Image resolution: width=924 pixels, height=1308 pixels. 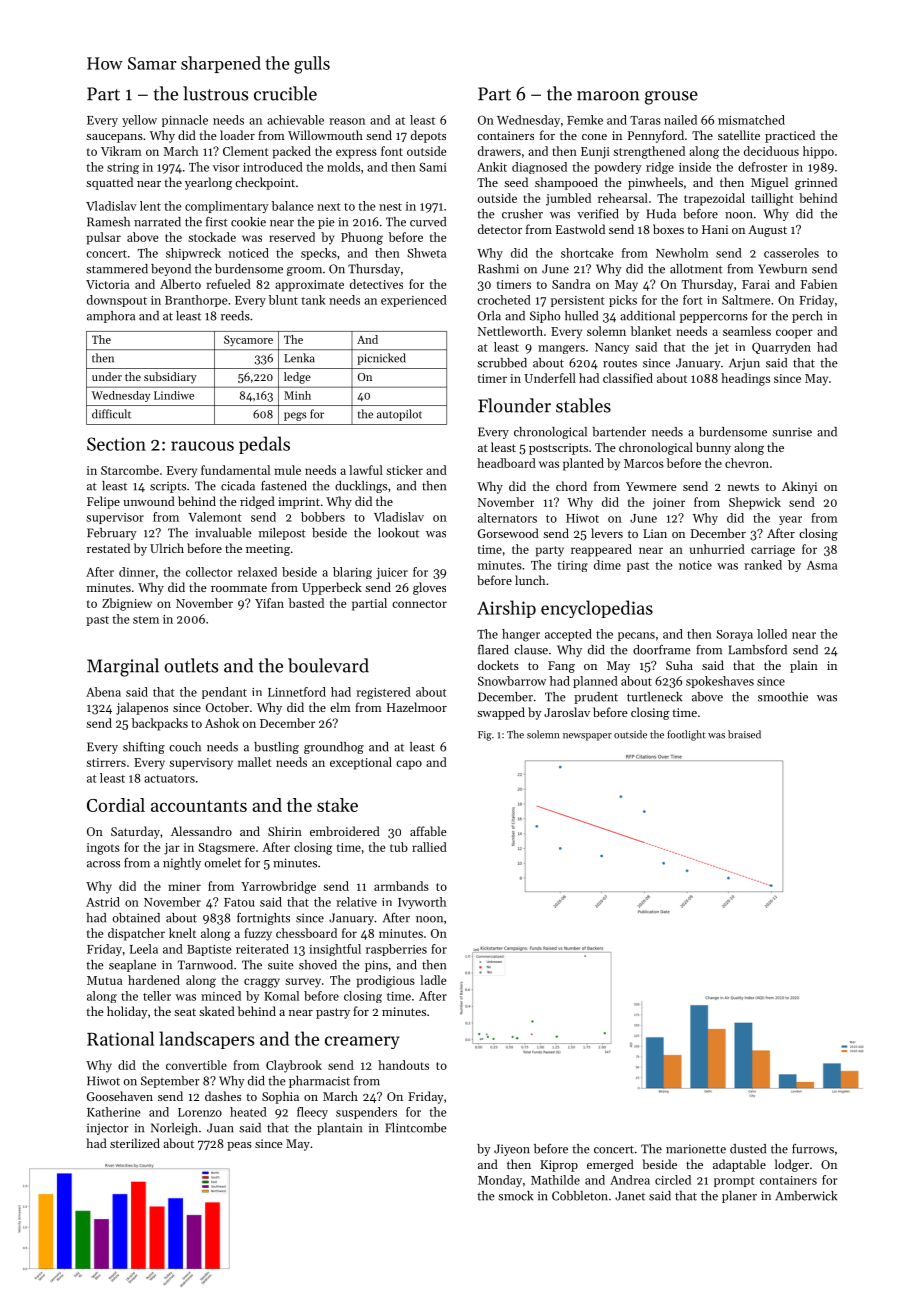 I want to click on alternators, so click(x=507, y=518).
